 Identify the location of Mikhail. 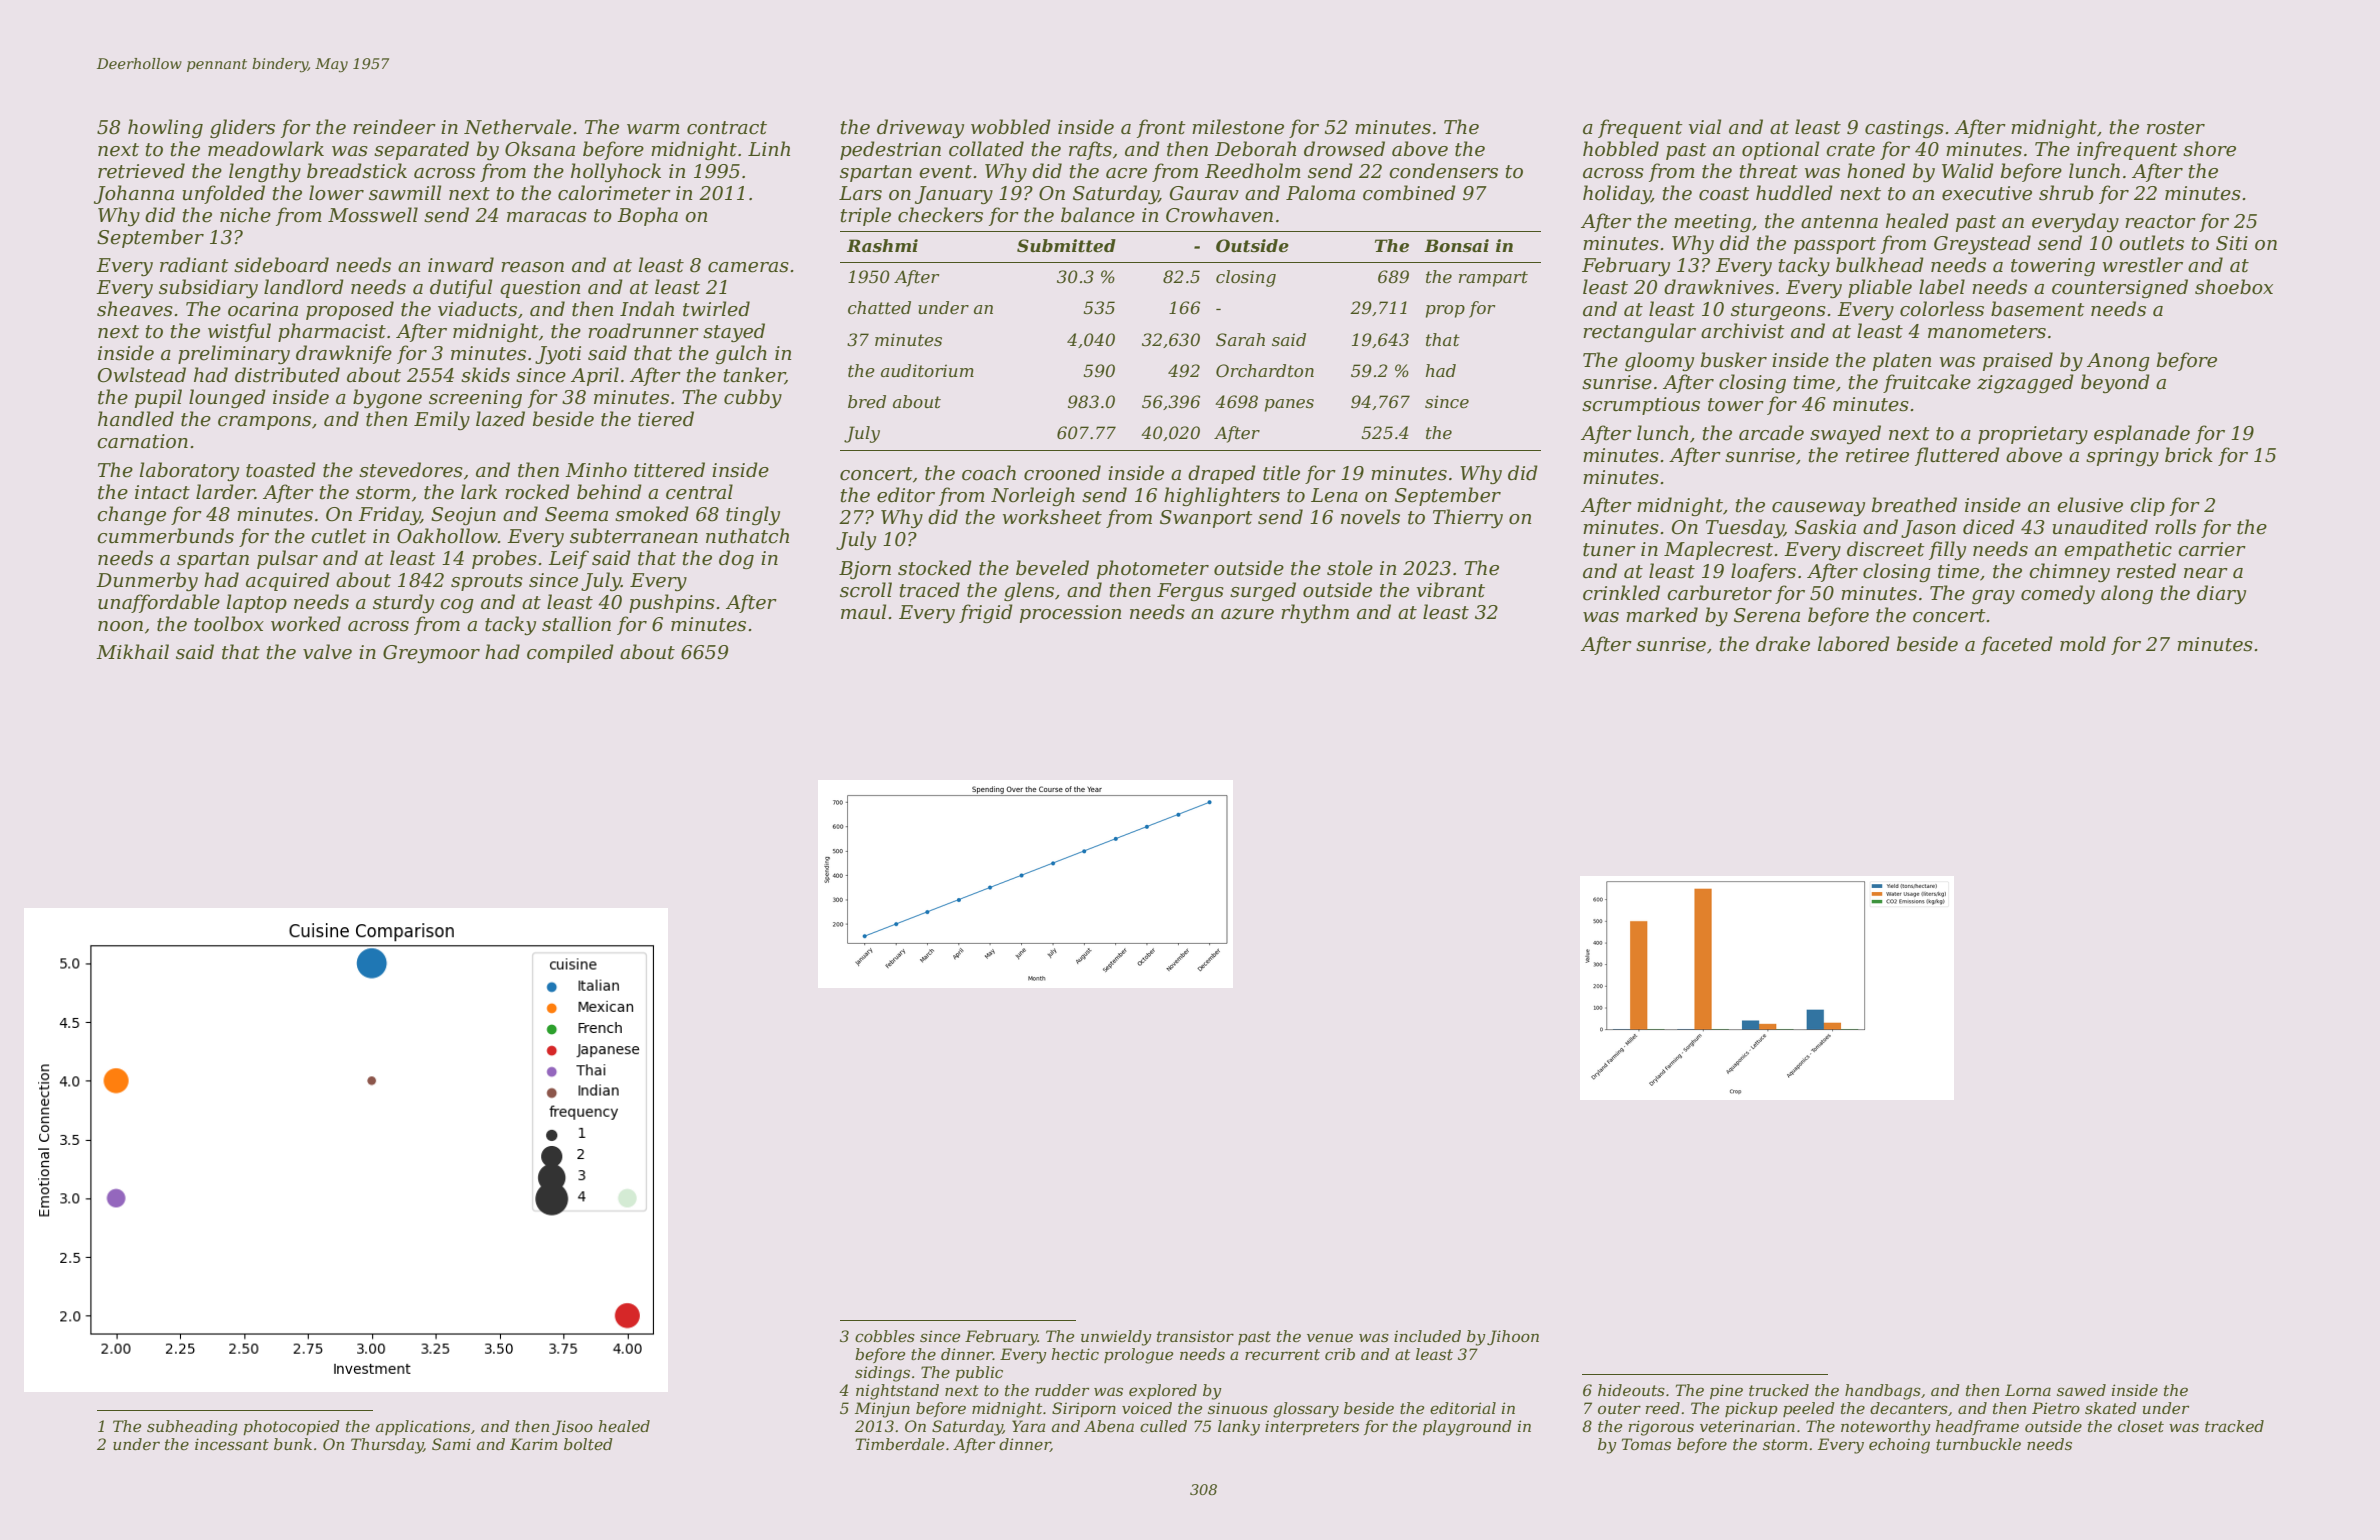
(132, 651).
